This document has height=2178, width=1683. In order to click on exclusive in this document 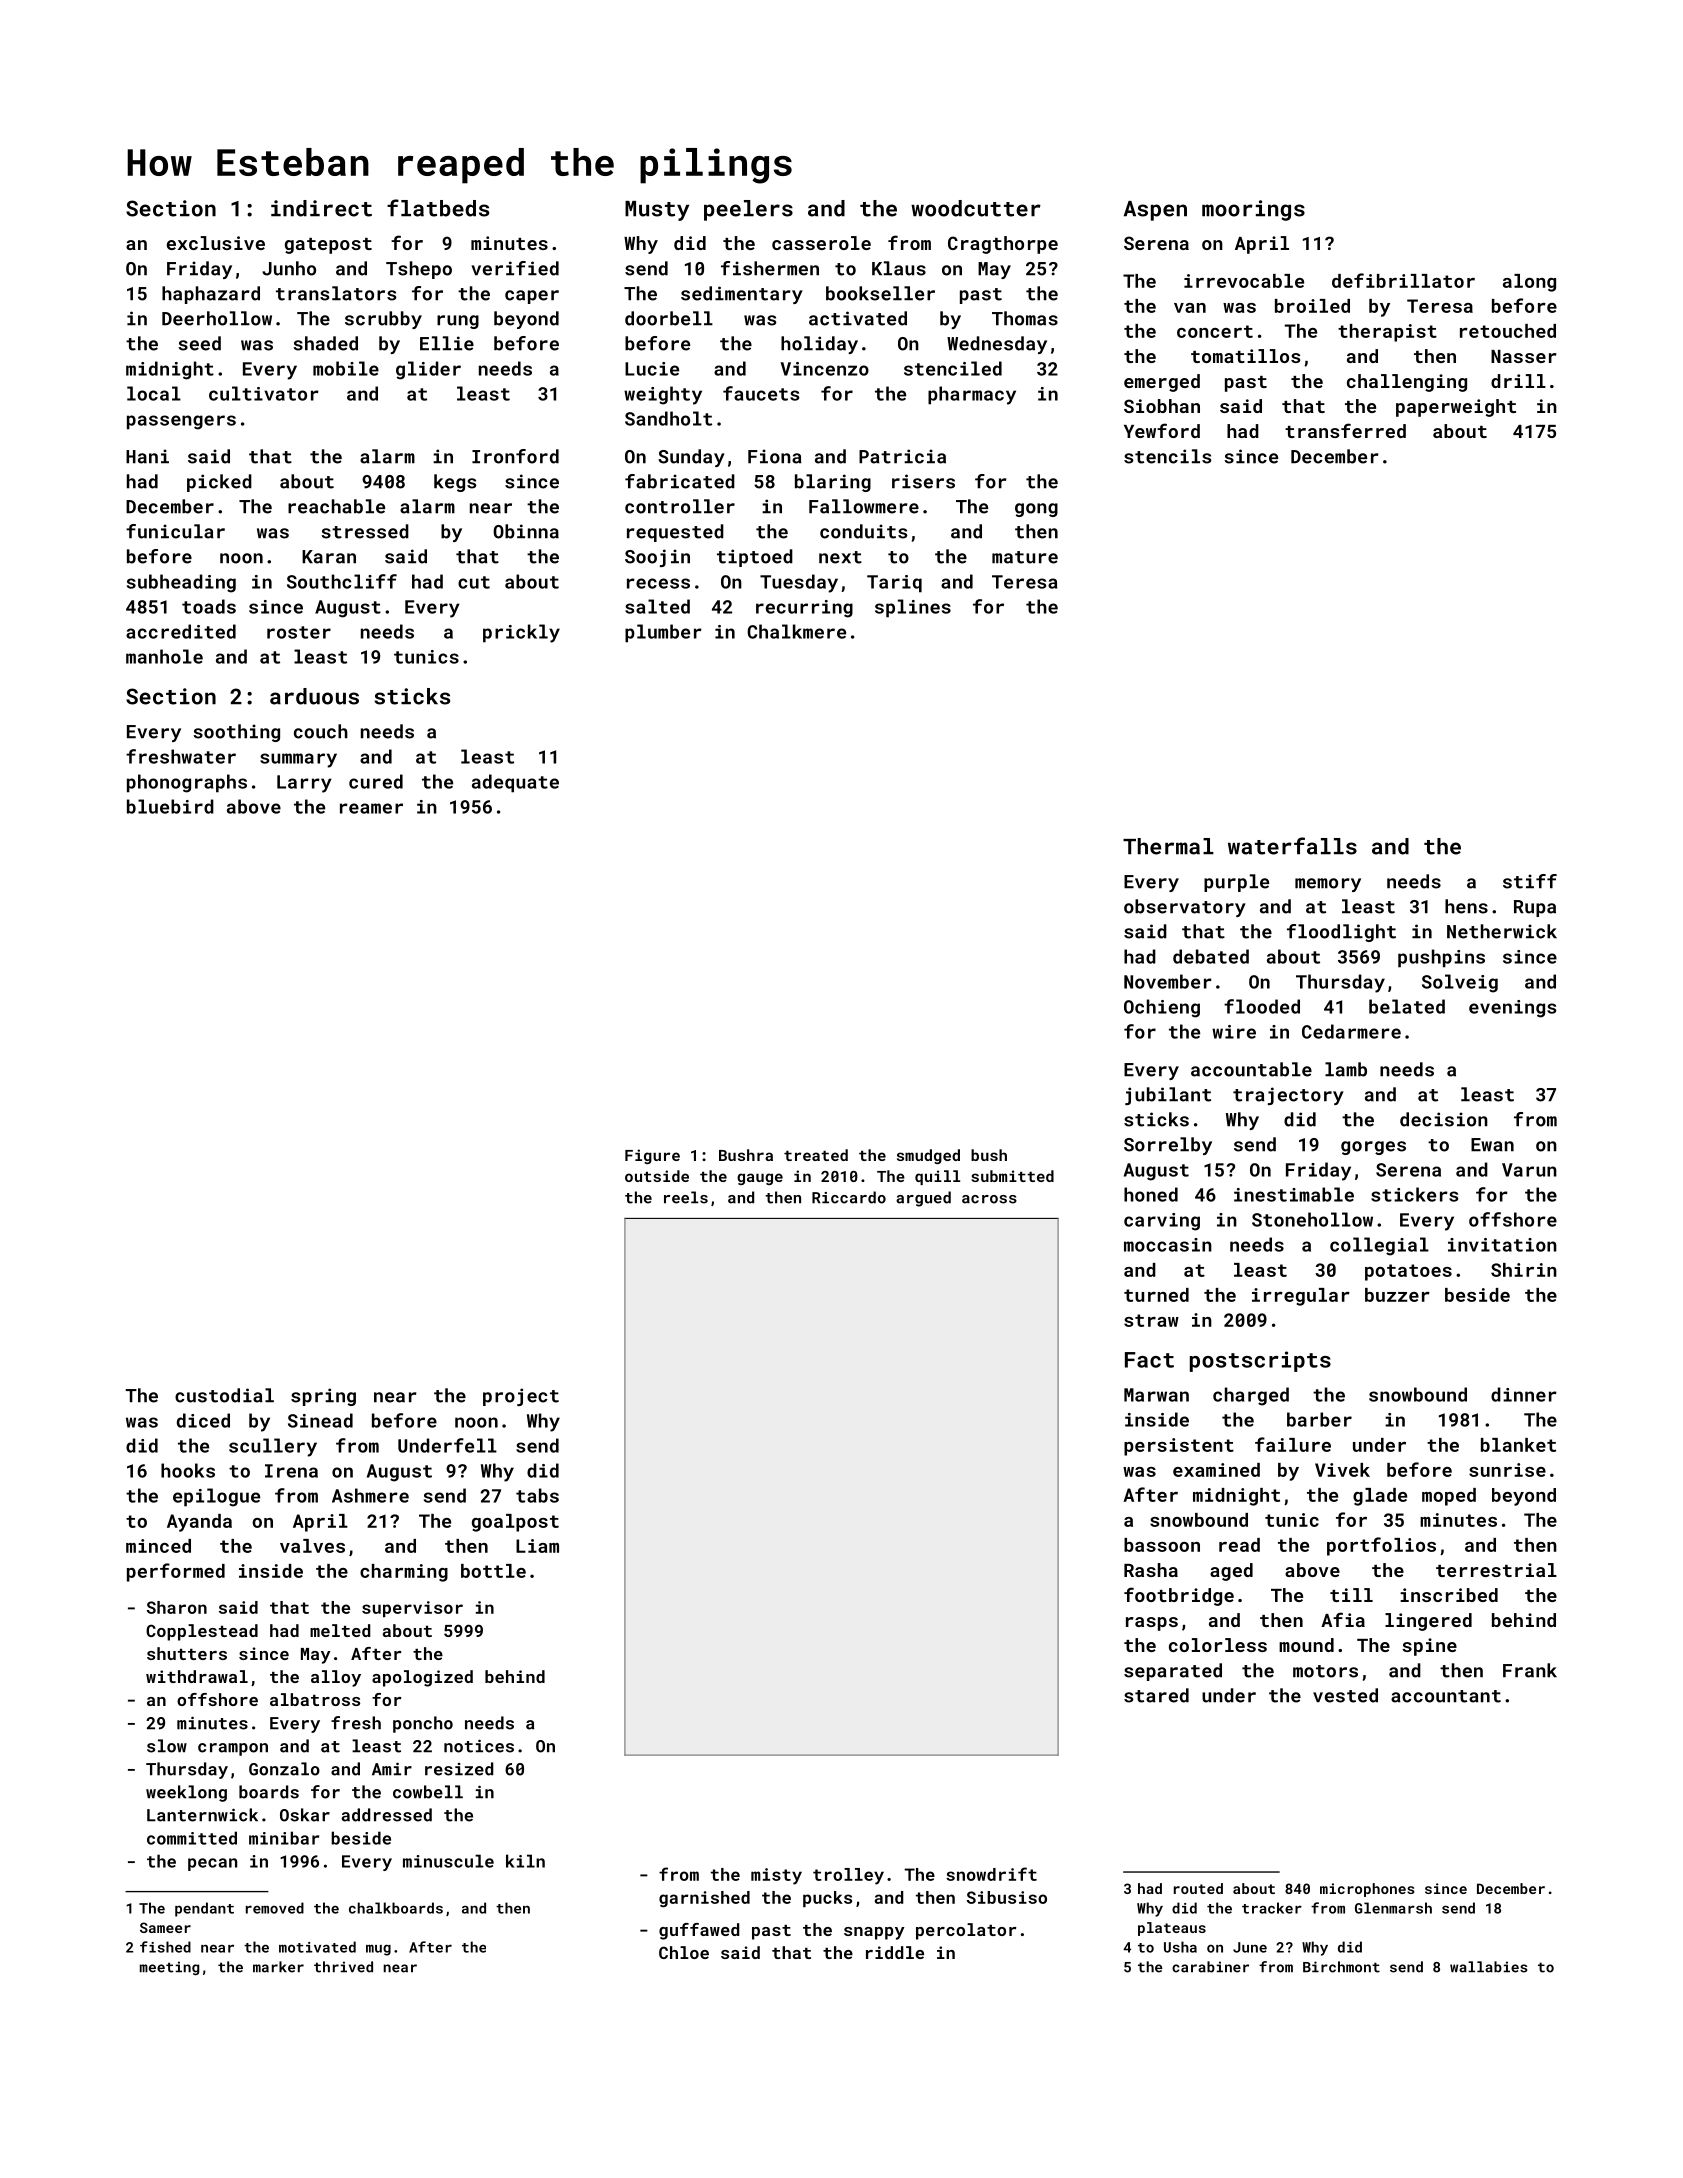, I will do `click(216, 243)`.
